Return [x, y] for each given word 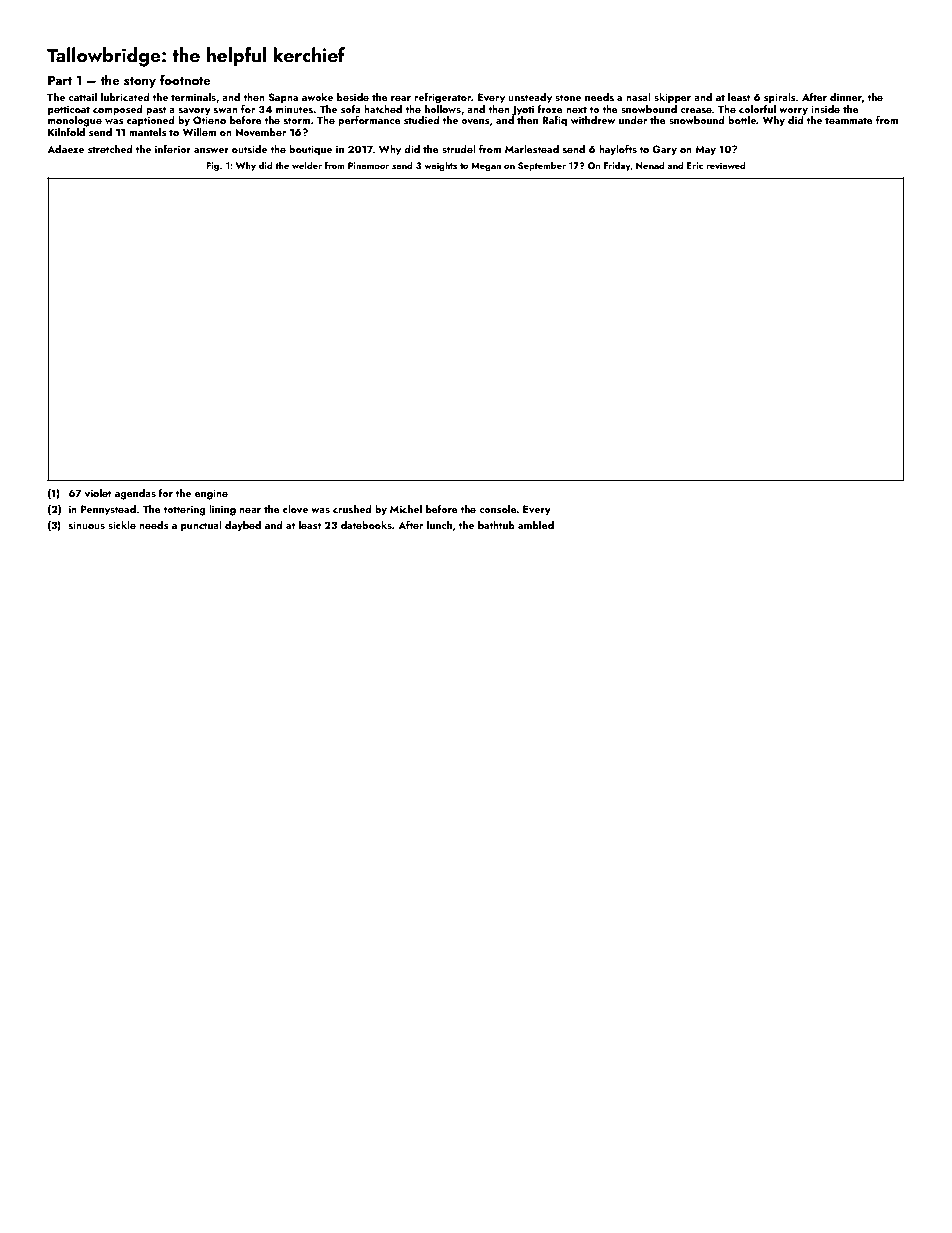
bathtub [496, 525]
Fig [212, 166]
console [498, 509]
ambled [536, 525]
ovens [475, 121]
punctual [201, 526]
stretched [110, 149]
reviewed [726, 165]
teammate [849, 120]
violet [98, 493]
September [542, 166]
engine [211, 494]
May [705, 151]
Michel [406, 509]
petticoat [69, 110]
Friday [617, 166]
